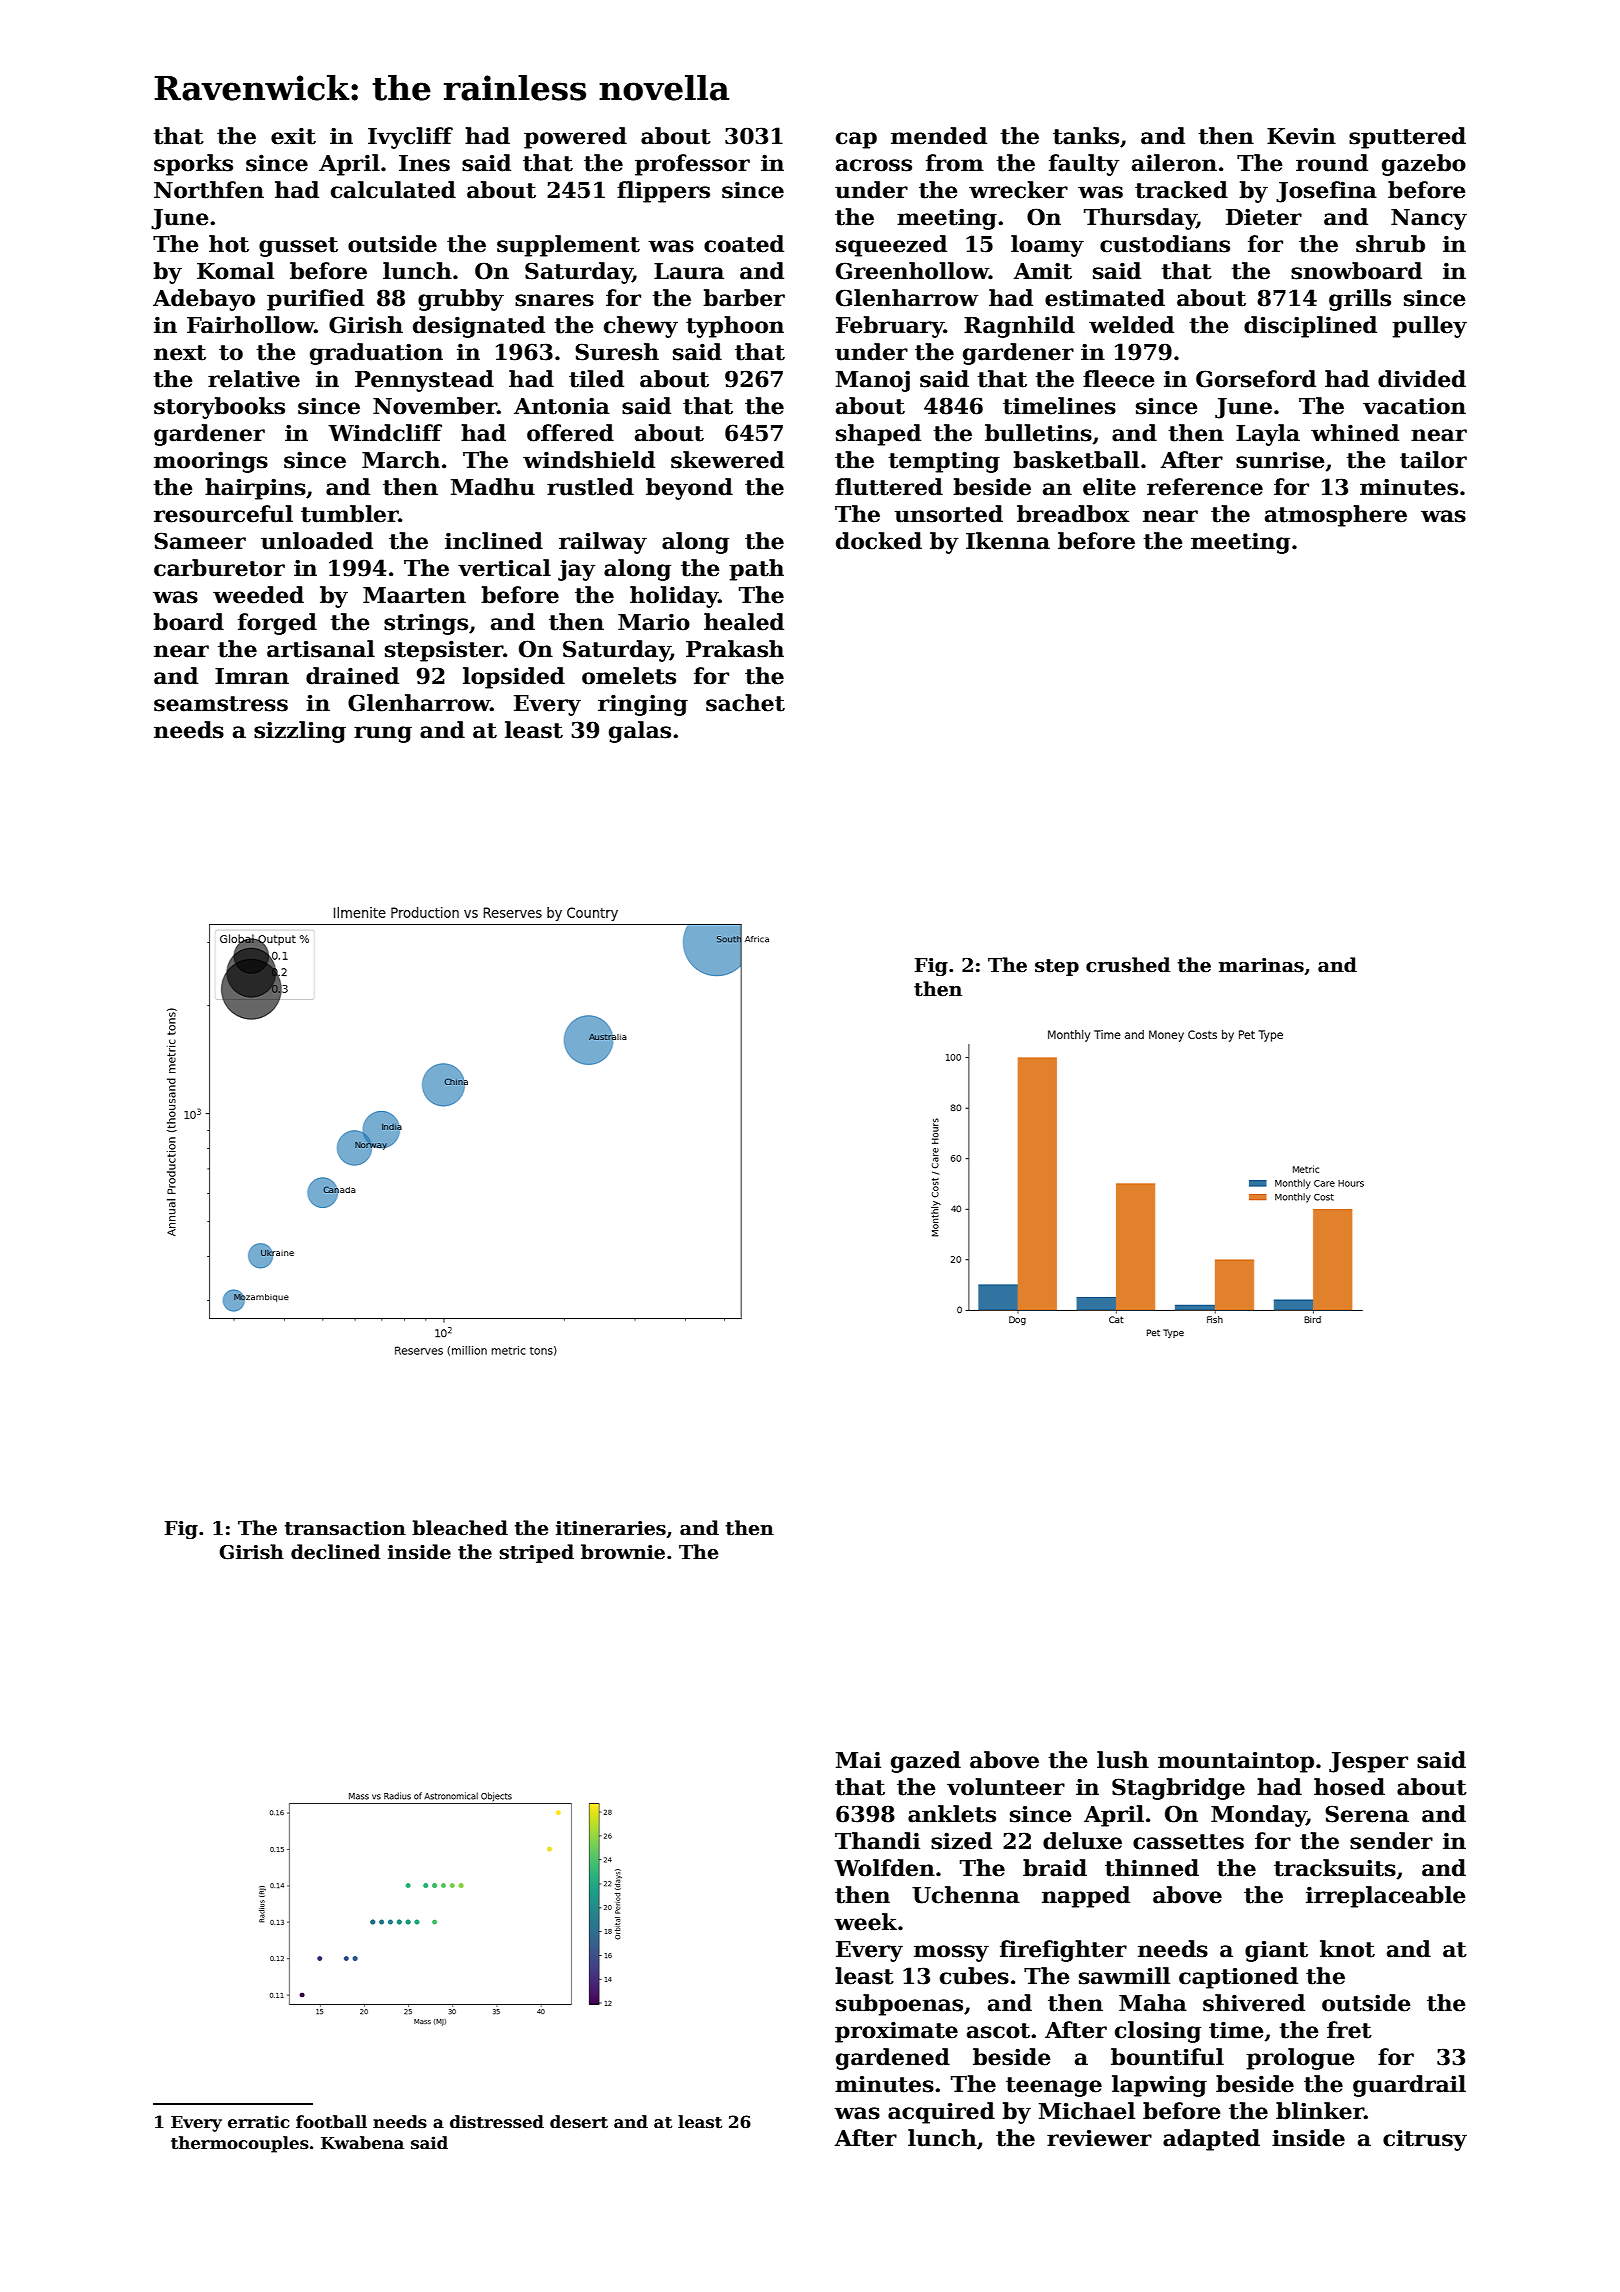  Describe the element at coordinates (1236, 1762) in the page. I see `mountaintop` at that location.
